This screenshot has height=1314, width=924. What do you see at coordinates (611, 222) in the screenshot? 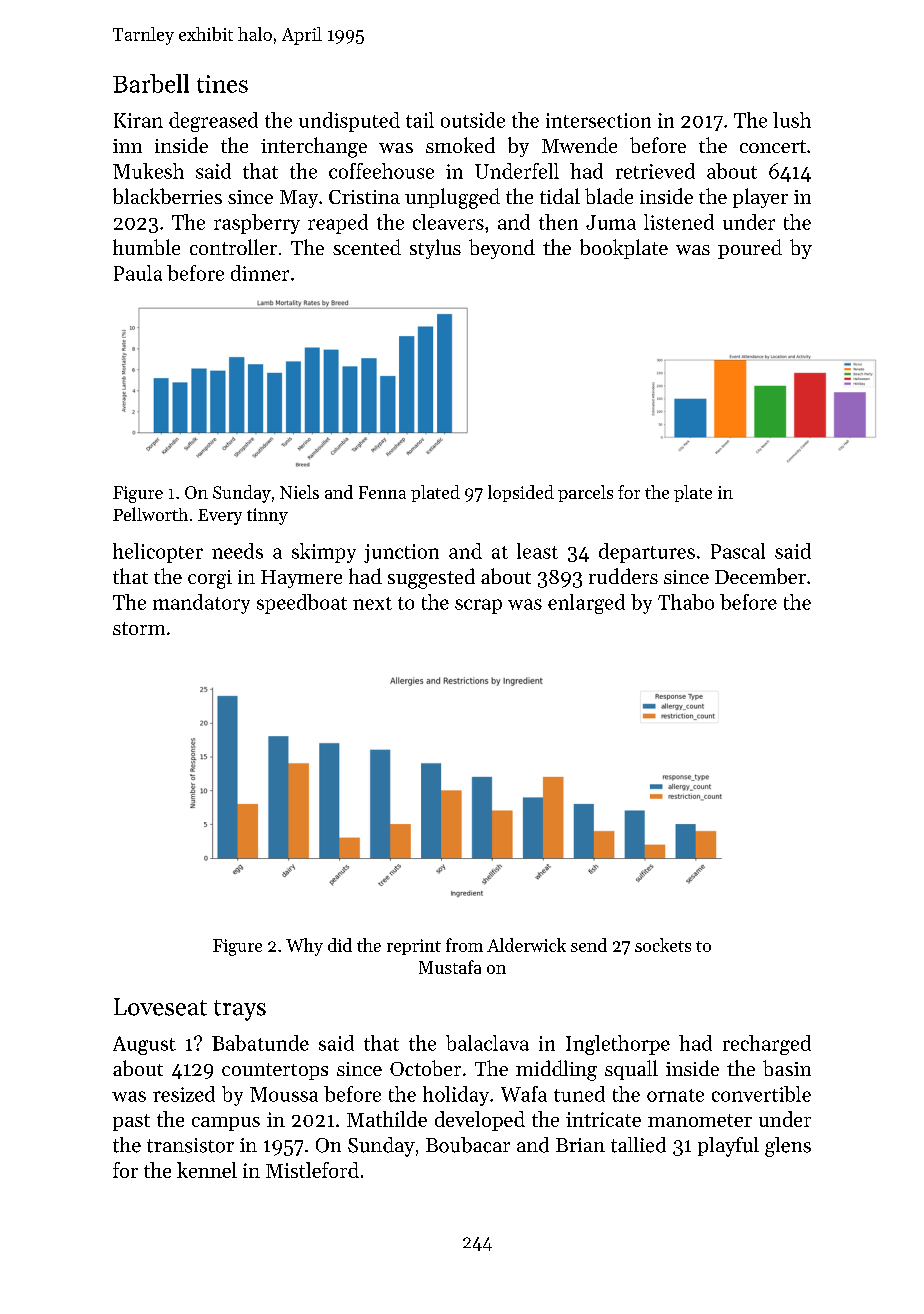
I see `Juma` at bounding box center [611, 222].
